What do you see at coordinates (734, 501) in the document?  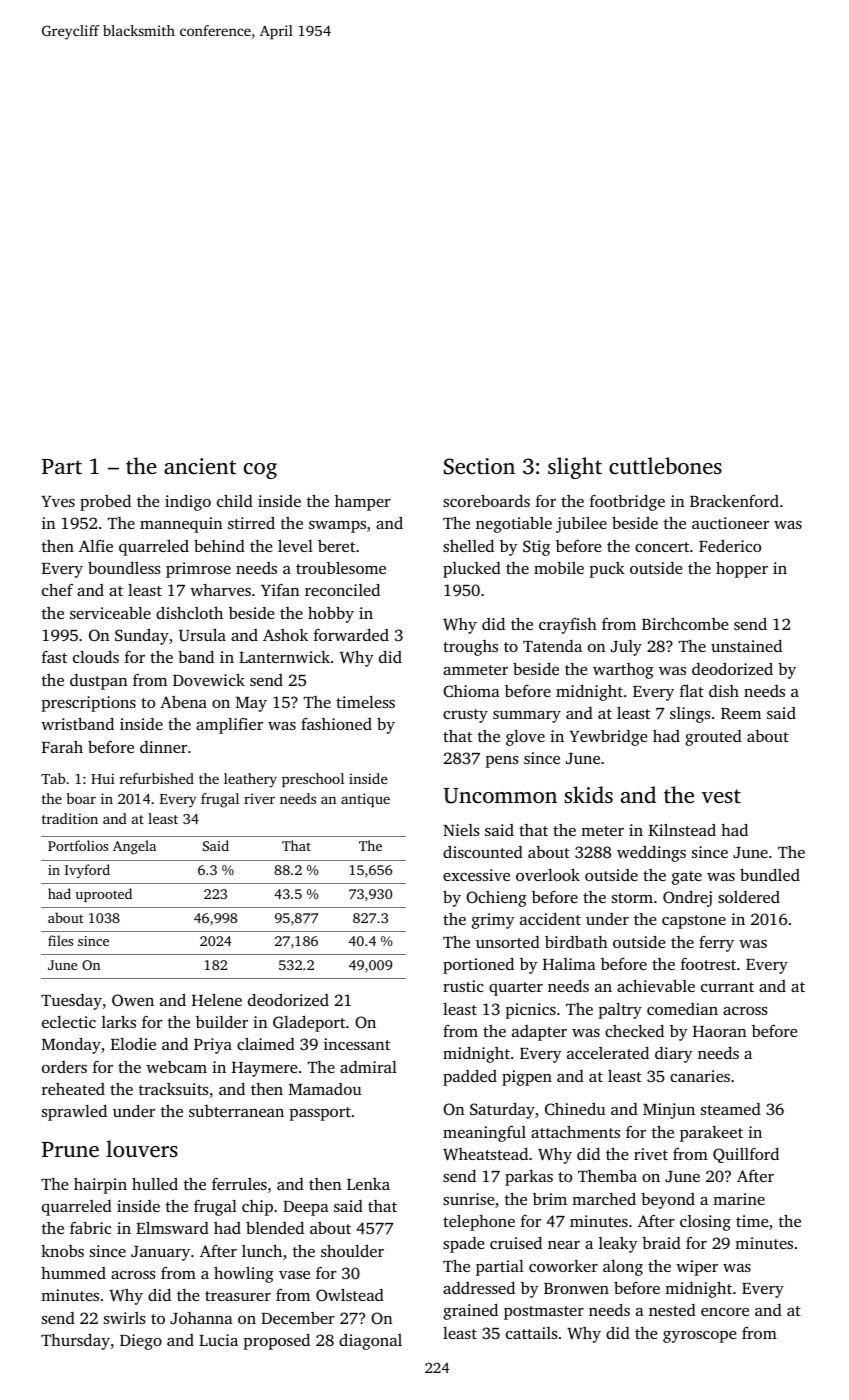 I see `Brackenford` at bounding box center [734, 501].
